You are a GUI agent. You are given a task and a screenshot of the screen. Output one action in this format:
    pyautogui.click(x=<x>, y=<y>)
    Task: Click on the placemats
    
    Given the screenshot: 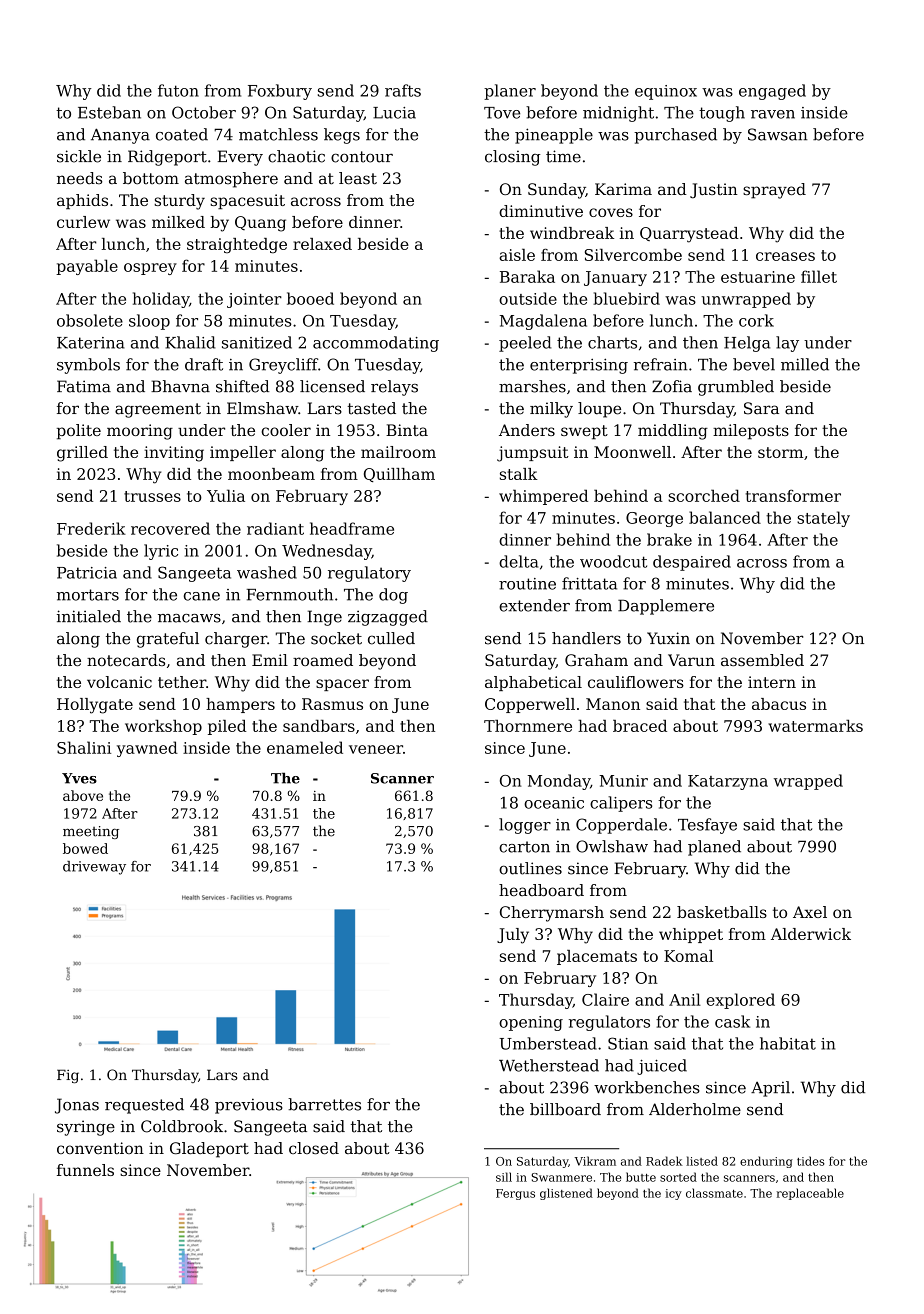 What is the action you would take?
    pyautogui.click(x=597, y=957)
